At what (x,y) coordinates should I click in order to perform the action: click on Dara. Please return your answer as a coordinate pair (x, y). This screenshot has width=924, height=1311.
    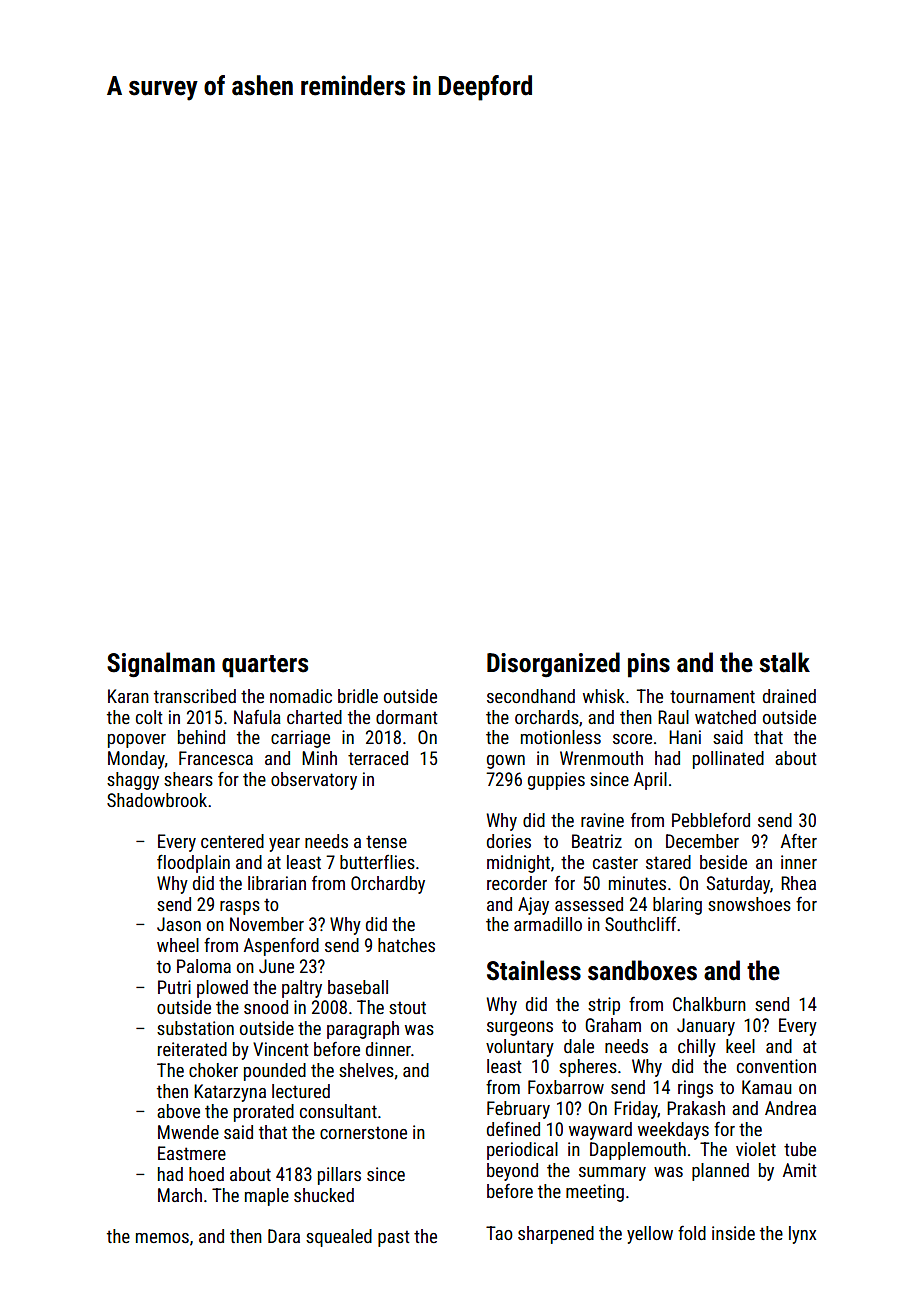
    Looking at the image, I should click on (284, 1236).
